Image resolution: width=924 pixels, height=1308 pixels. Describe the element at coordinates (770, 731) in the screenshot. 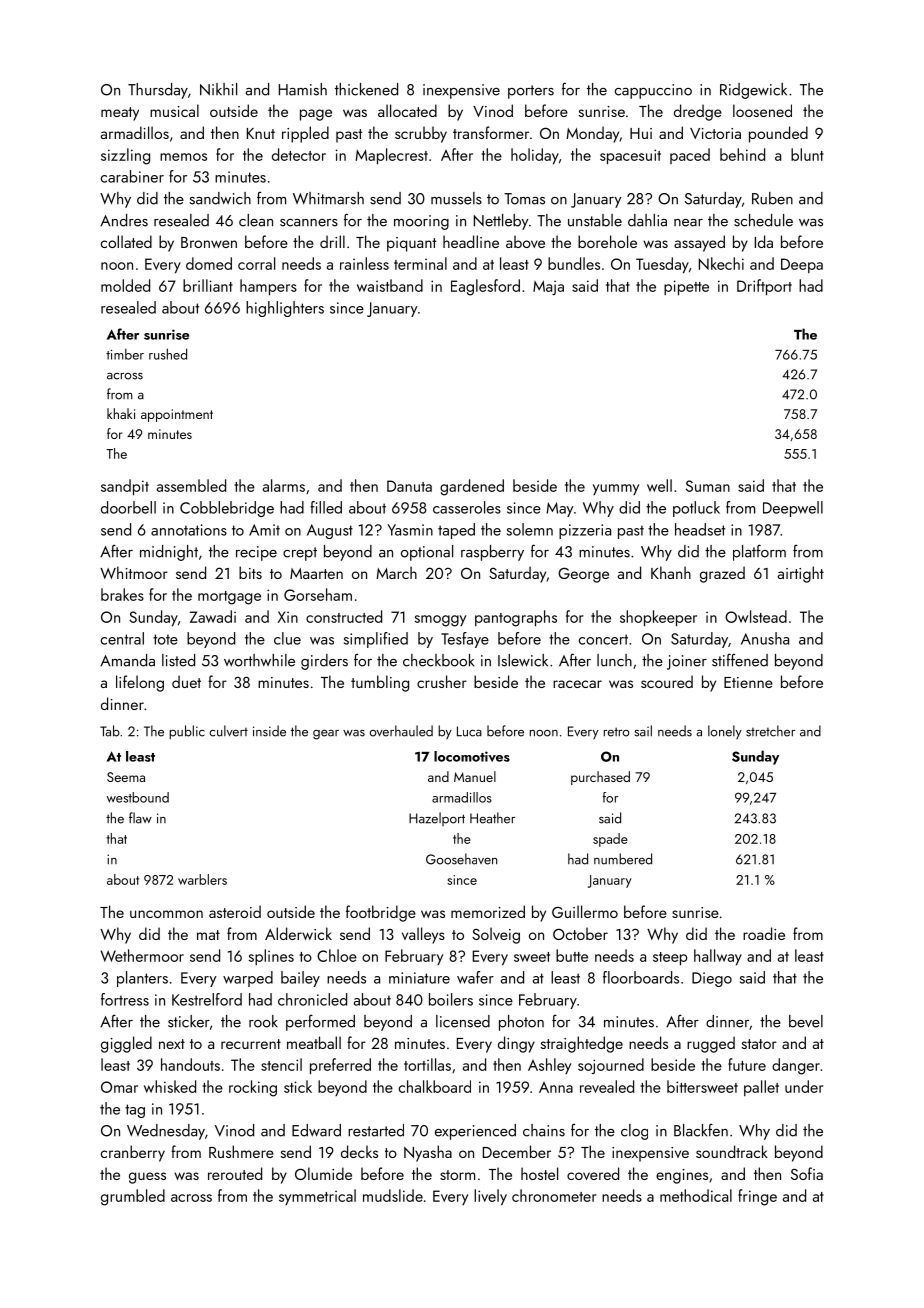

I see `stretcher` at that location.
